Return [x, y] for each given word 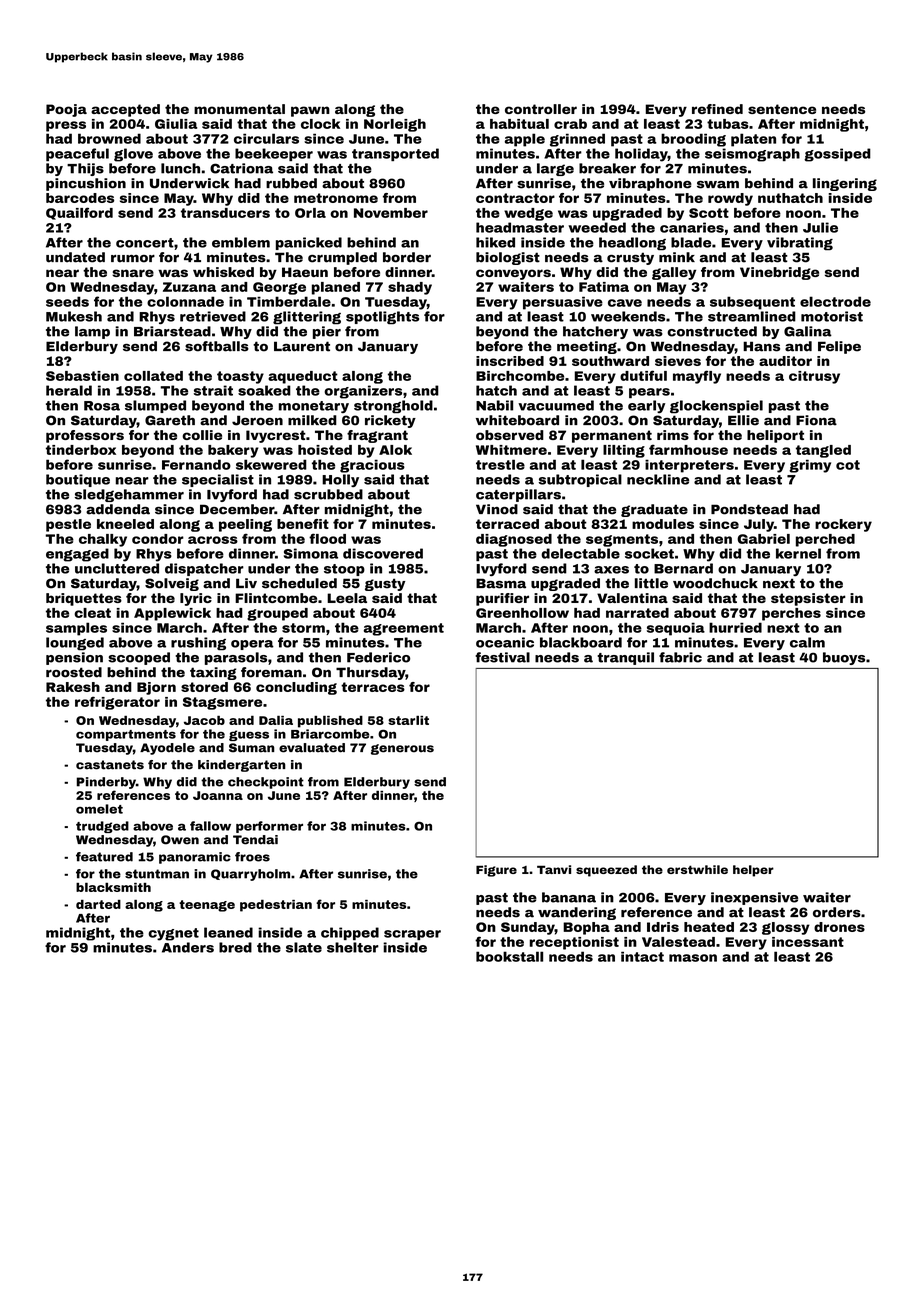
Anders [188, 947]
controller [541, 109]
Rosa [102, 406]
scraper [412, 935]
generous [402, 749]
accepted [125, 110]
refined [717, 109]
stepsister [808, 599]
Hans [761, 346]
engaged [77, 555]
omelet [99, 809]
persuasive [563, 303]
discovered [383, 553]
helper [753, 871]
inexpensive [754, 898]
